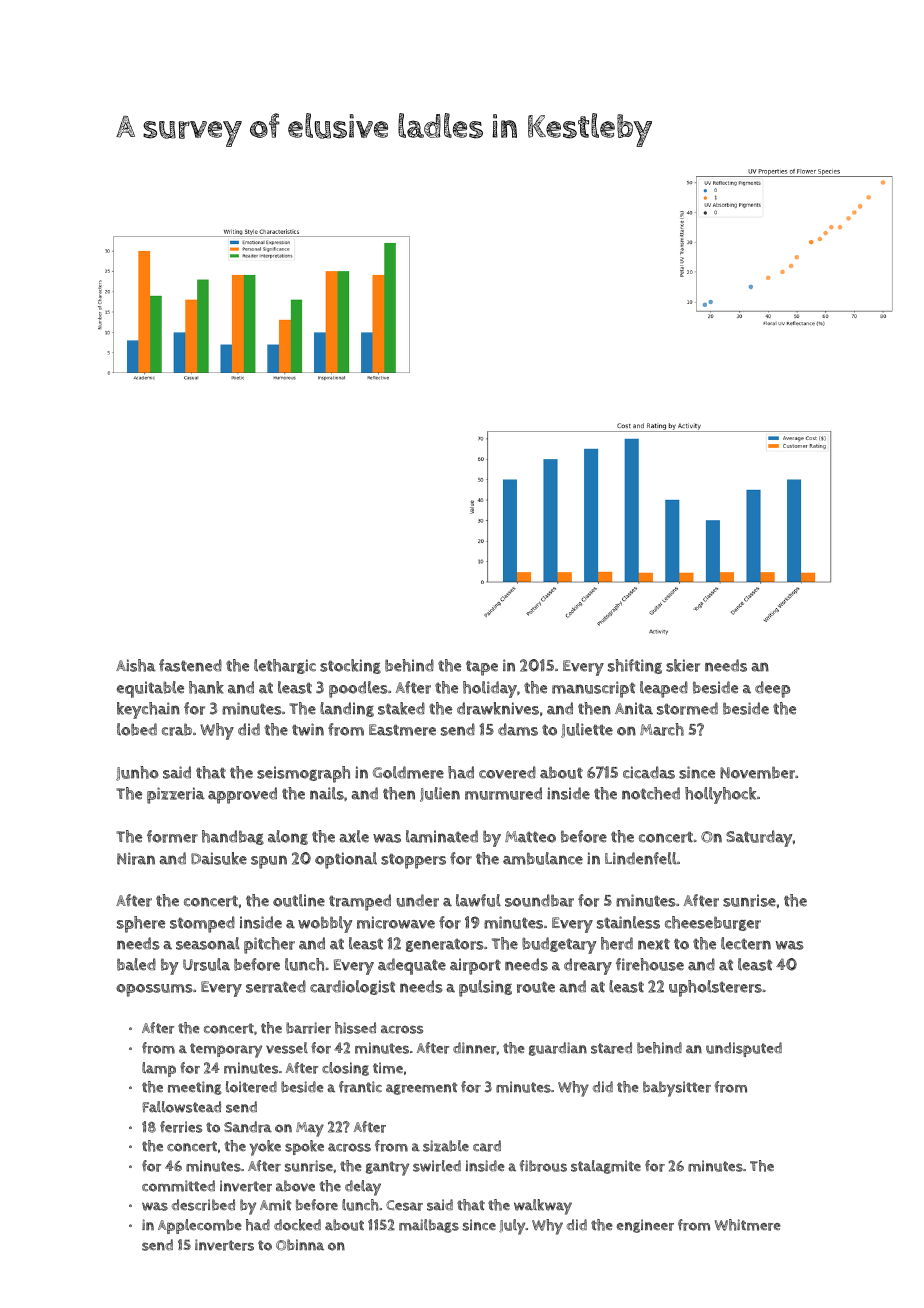  I want to click on Matteo, so click(530, 837).
